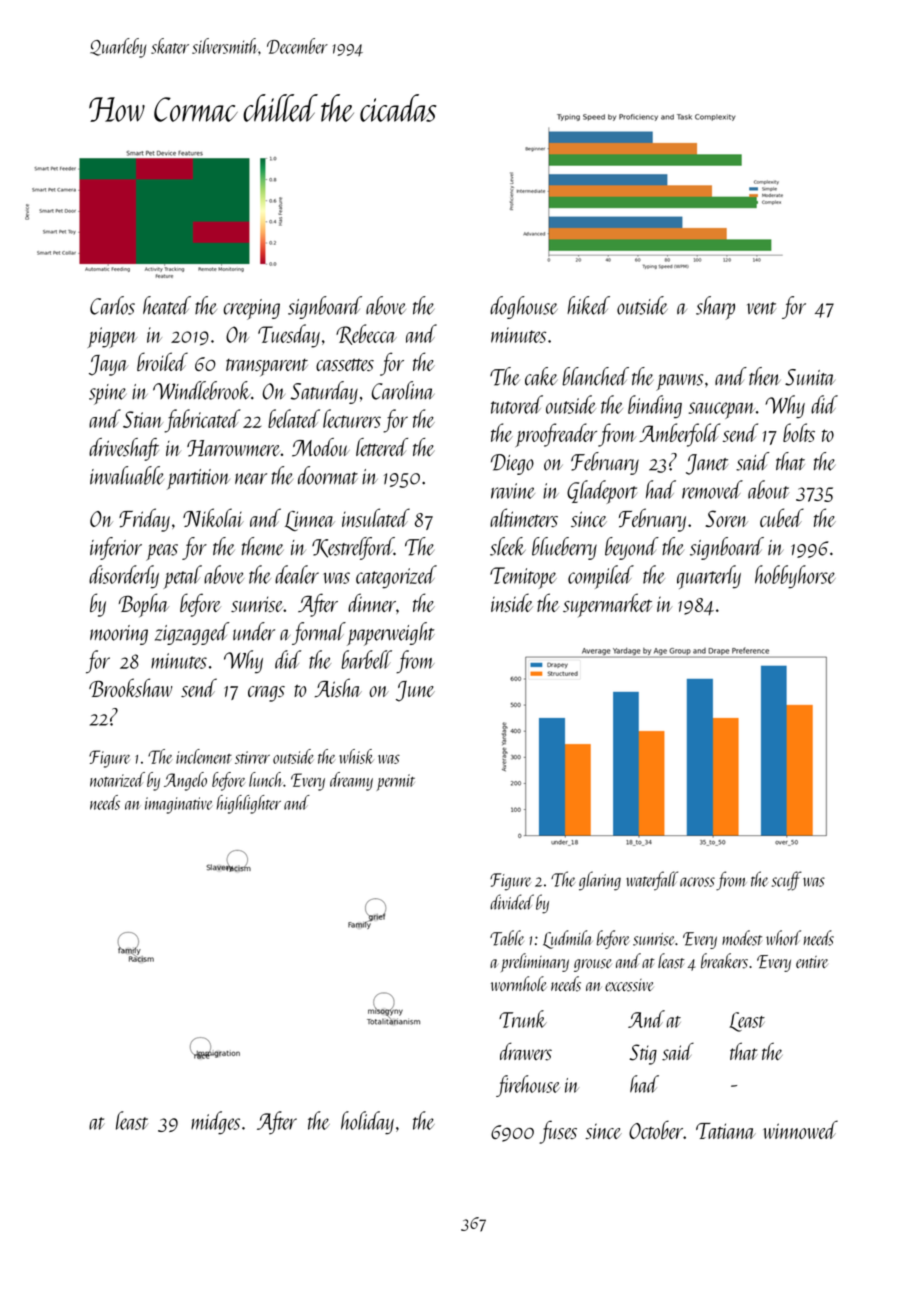  What do you see at coordinates (178, 805) in the image?
I see `imaginative` at bounding box center [178, 805].
